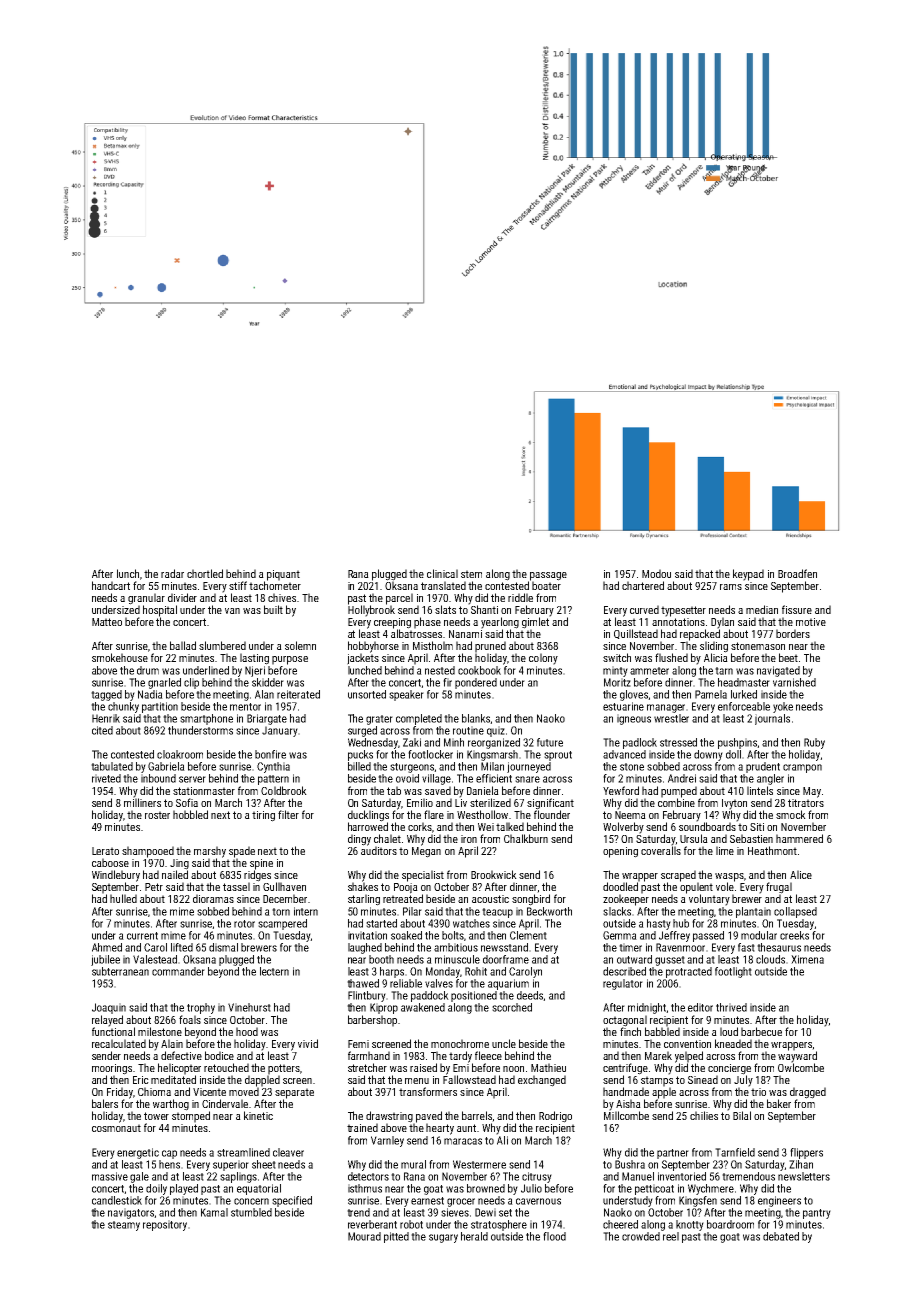 This image has width=924, height=1308. Describe the element at coordinates (671, 1236) in the image. I see `reel` at that location.
